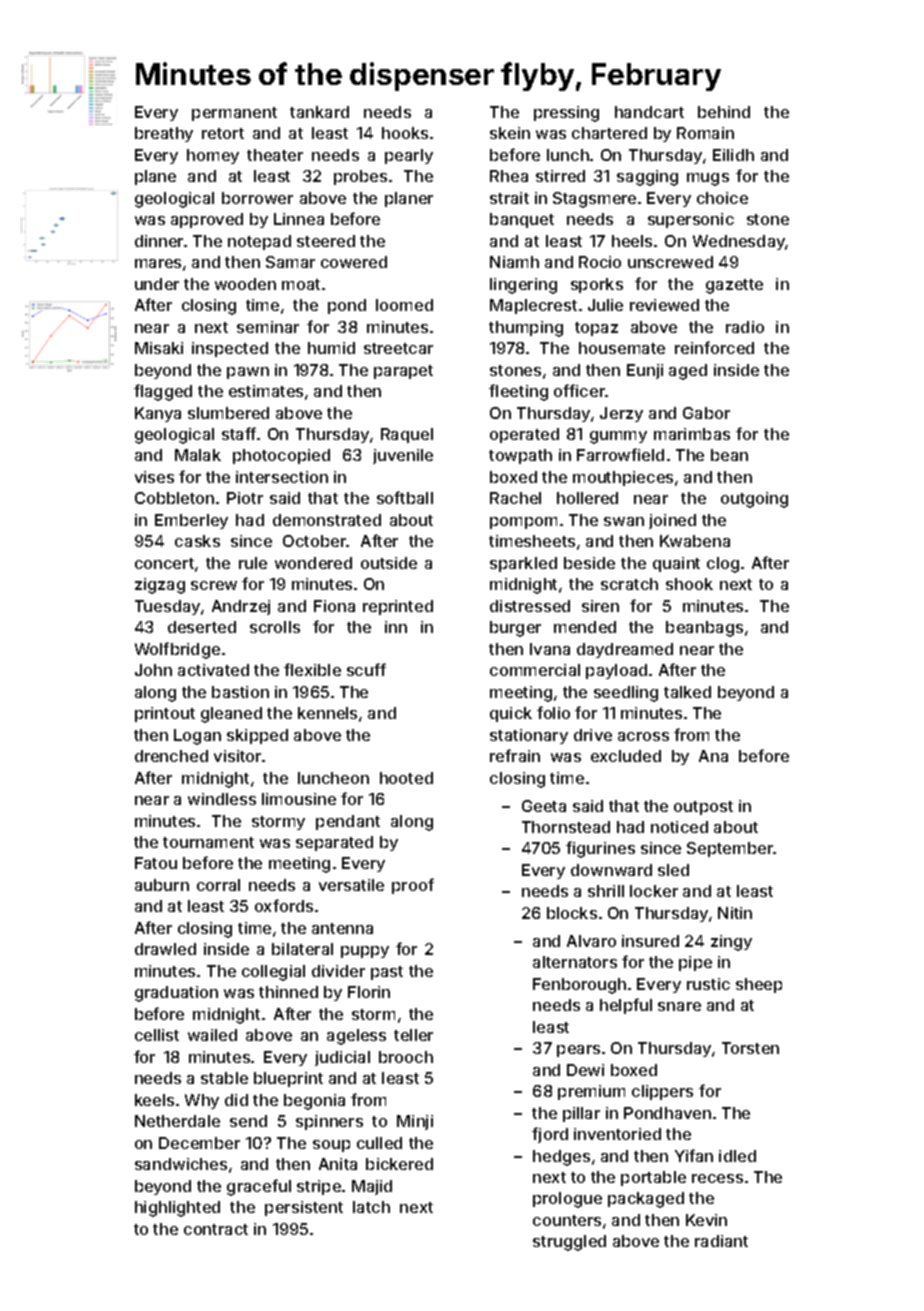 Image resolution: width=924 pixels, height=1311 pixels. Describe the element at coordinates (409, 156) in the document. I see `pearly` at that location.
